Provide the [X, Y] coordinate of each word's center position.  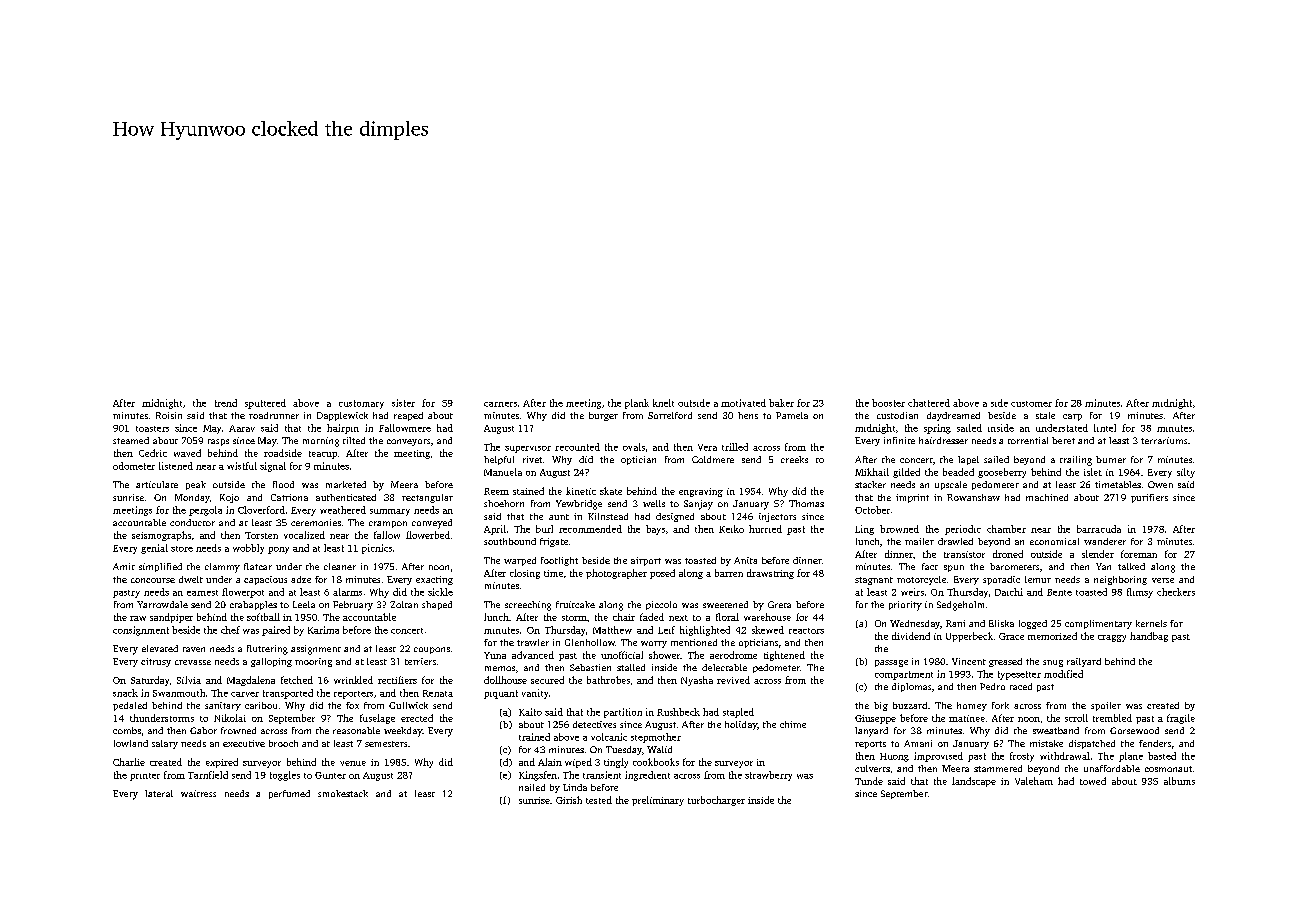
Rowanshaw [973, 497]
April [495, 530]
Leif [666, 630]
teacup [323, 455]
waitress [198, 793]
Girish [569, 800]
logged [1033, 624]
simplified [160, 567]
